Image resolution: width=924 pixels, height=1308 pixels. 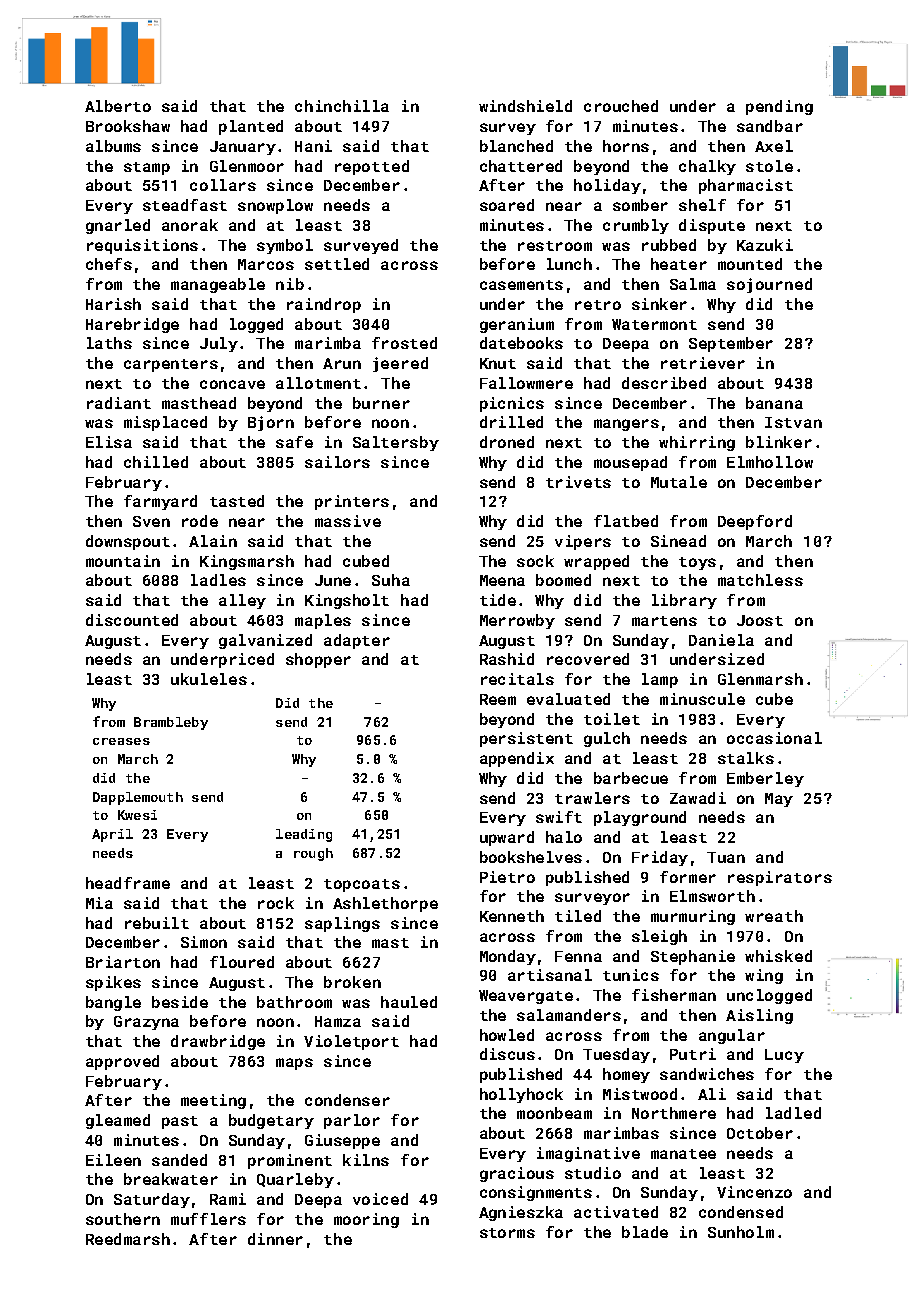 I want to click on Harish, so click(x=113, y=304).
